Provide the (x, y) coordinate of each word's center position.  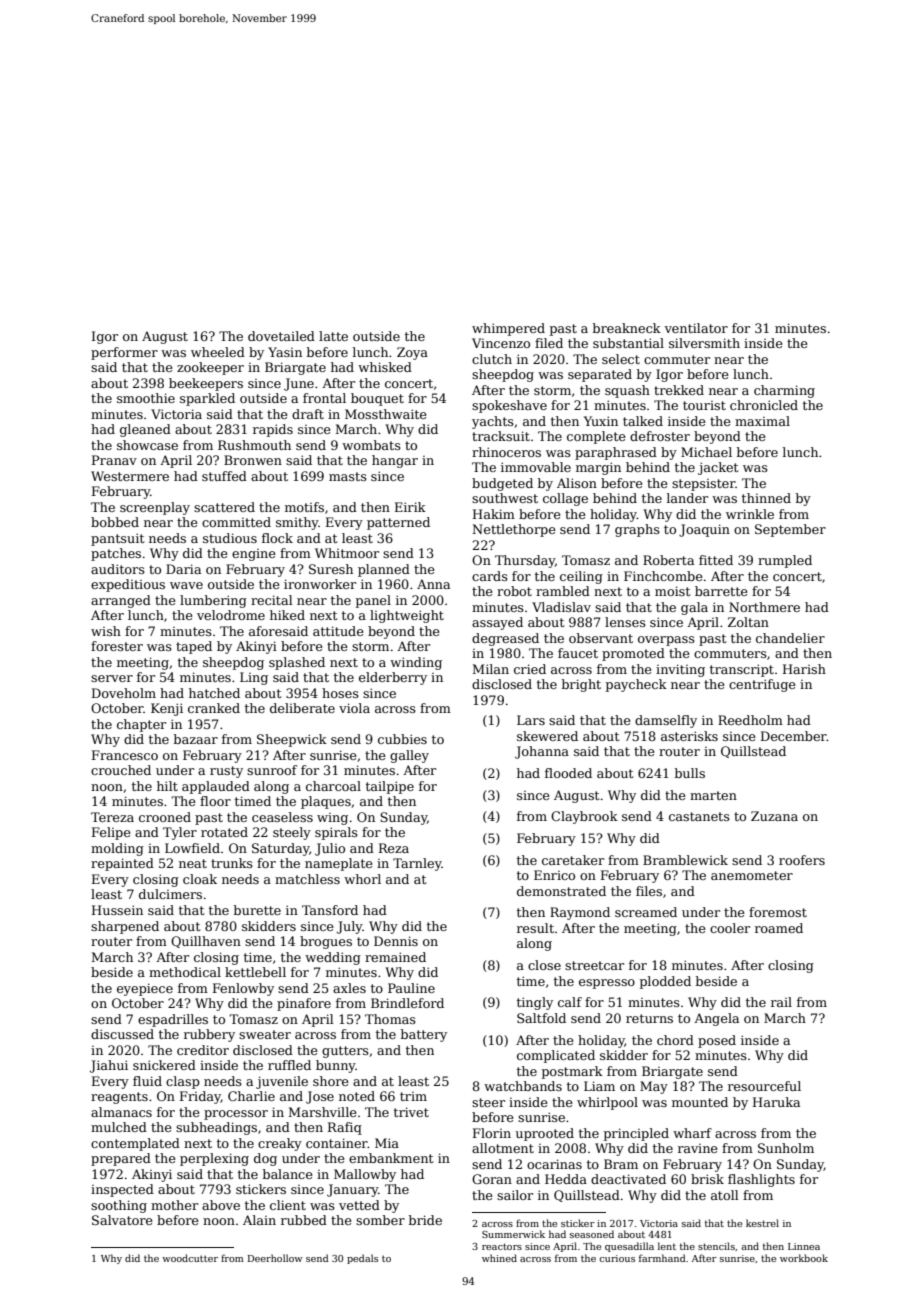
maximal (762, 421)
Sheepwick (292, 740)
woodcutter (190, 1258)
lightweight (407, 616)
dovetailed (281, 336)
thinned (766, 498)
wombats (371, 445)
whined (499, 1258)
